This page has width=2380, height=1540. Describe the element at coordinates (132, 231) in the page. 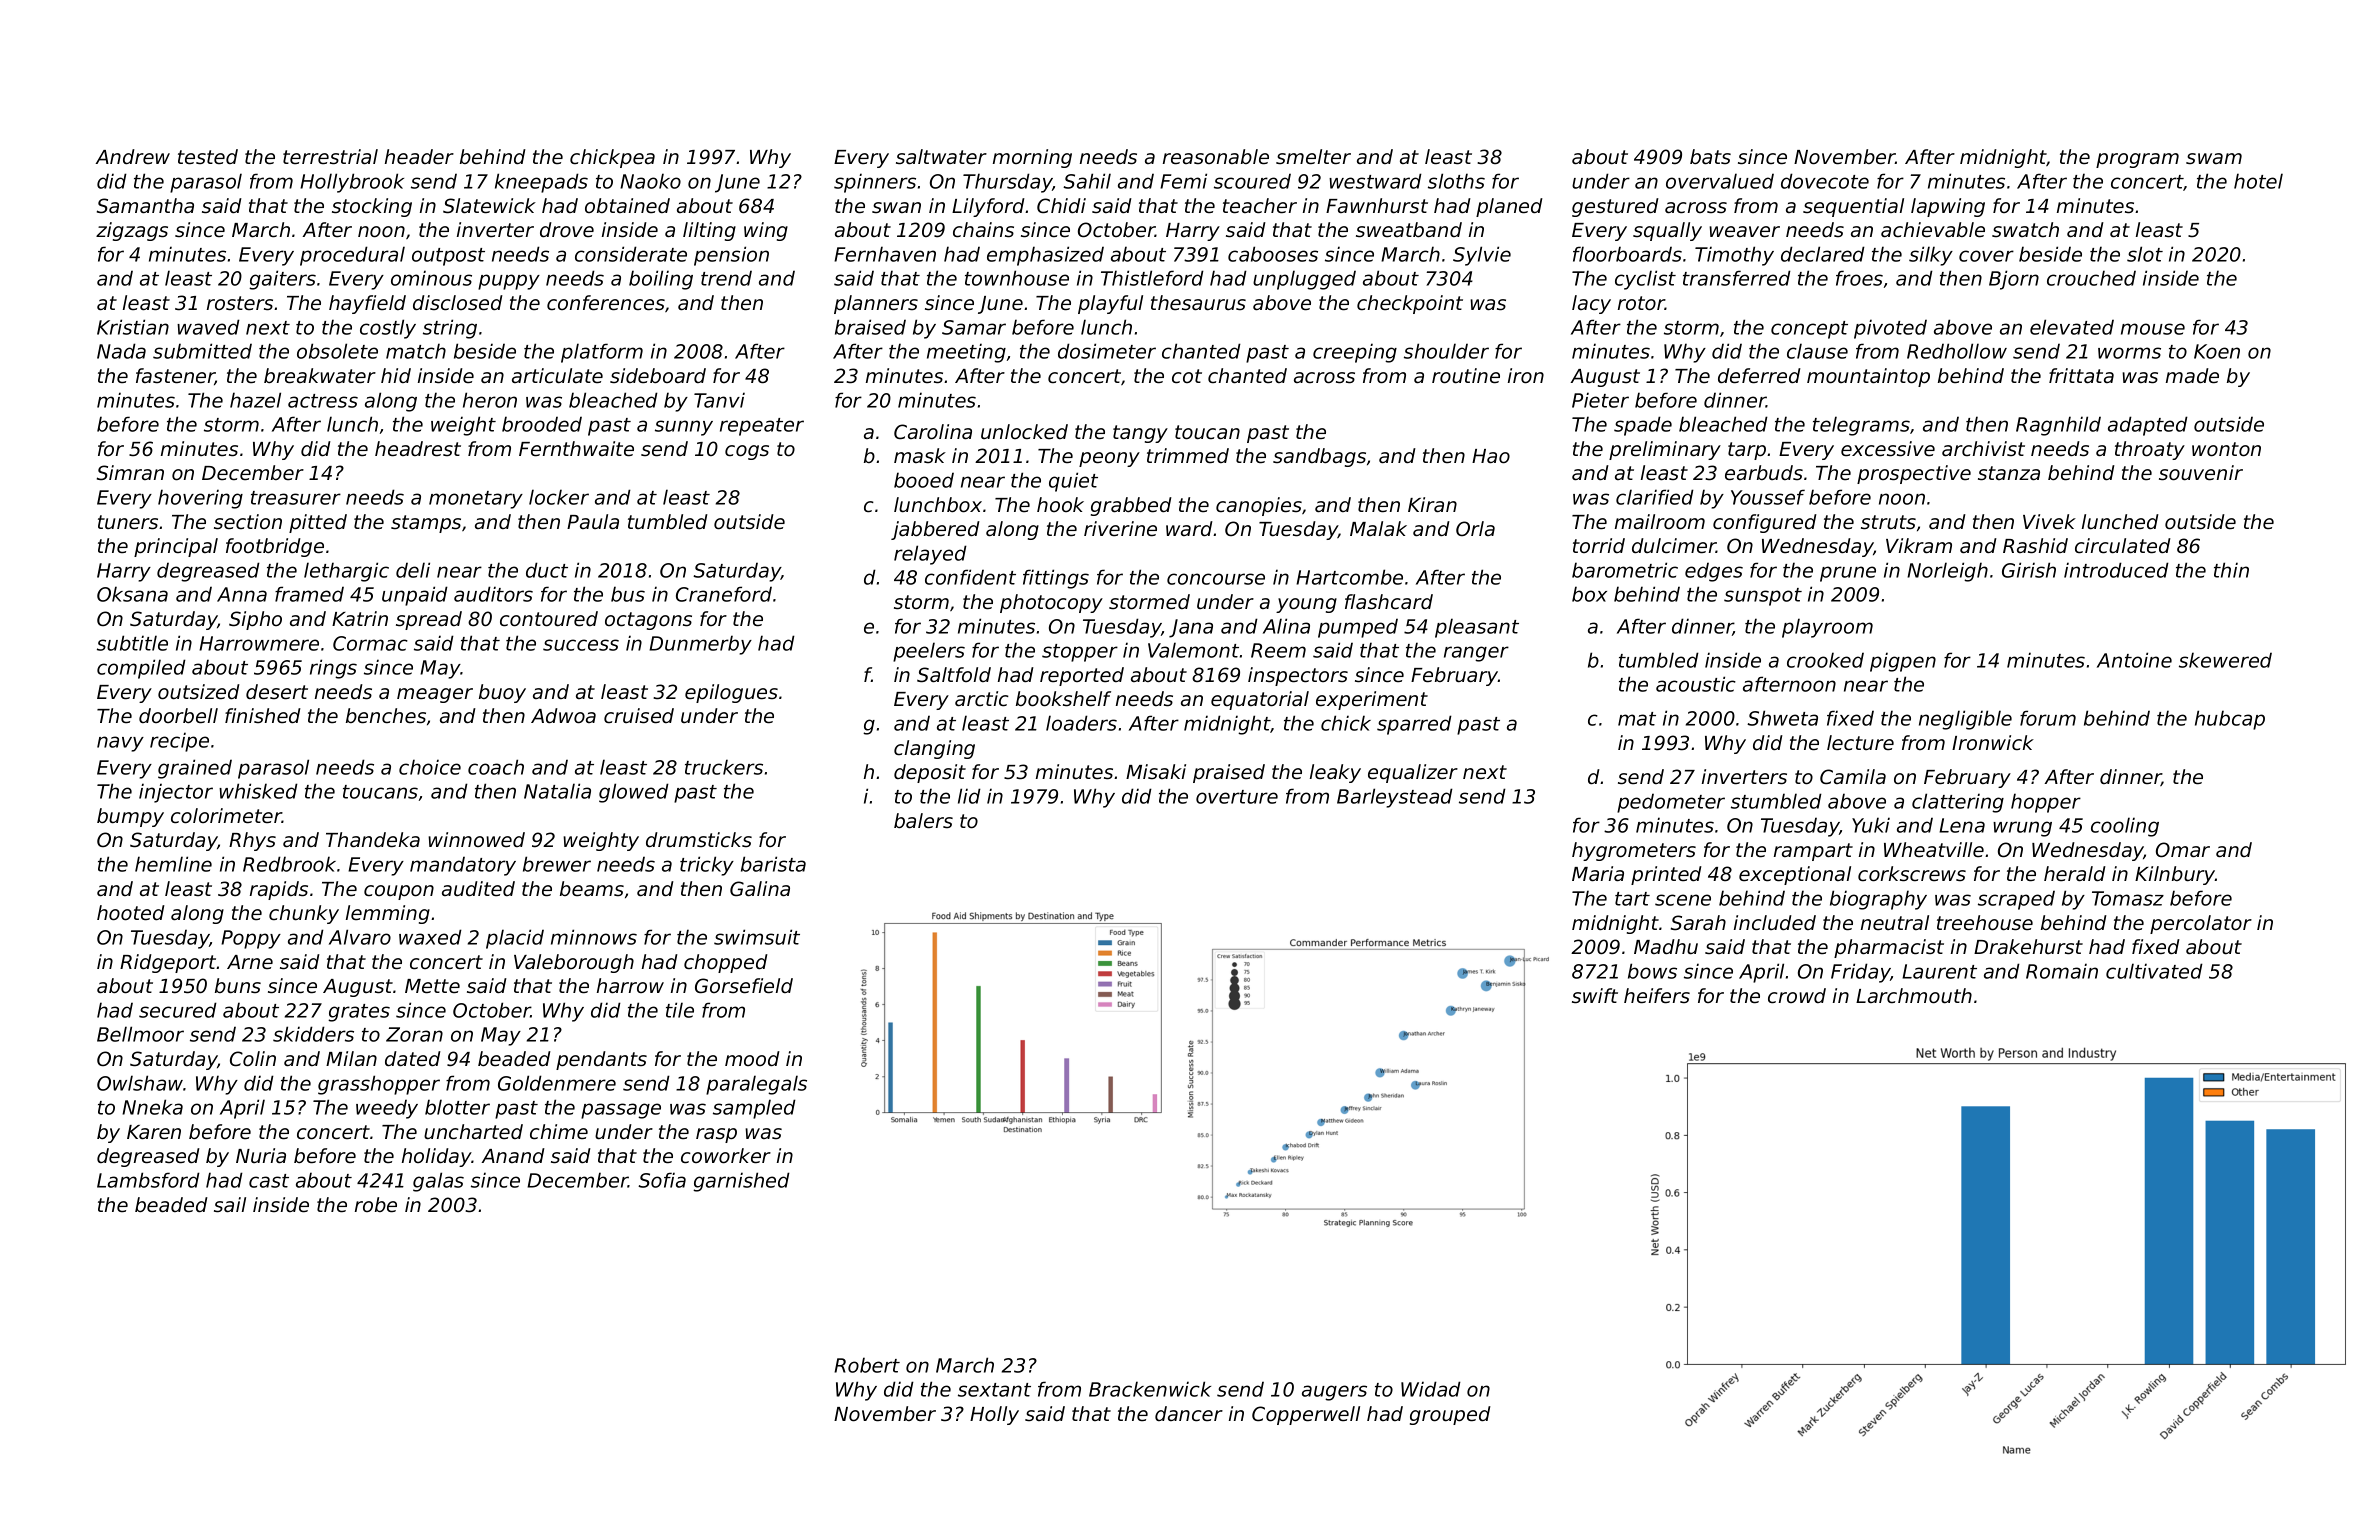

I see `zigzags` at that location.
